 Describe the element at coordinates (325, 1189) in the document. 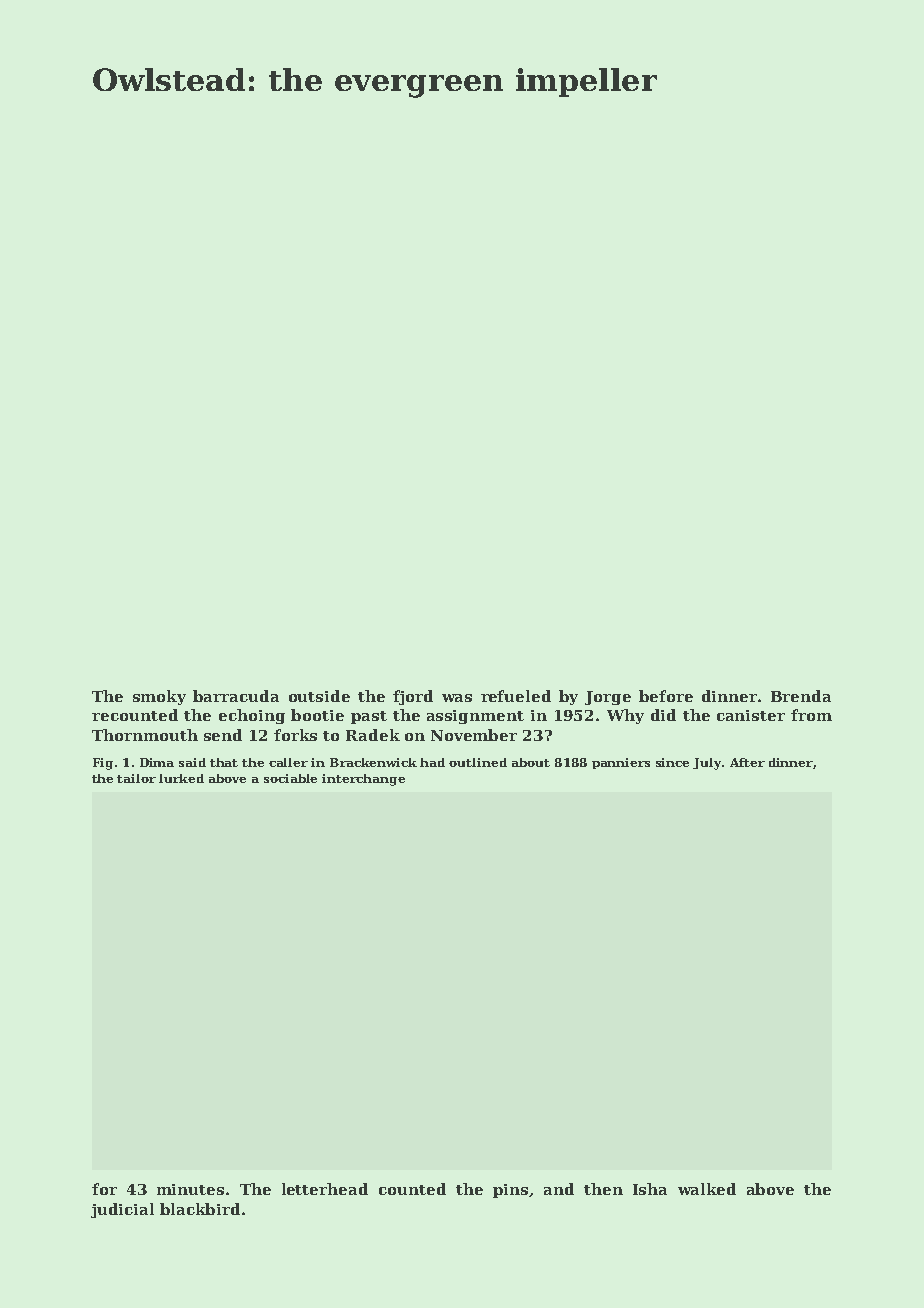

I see `letterhead` at that location.
